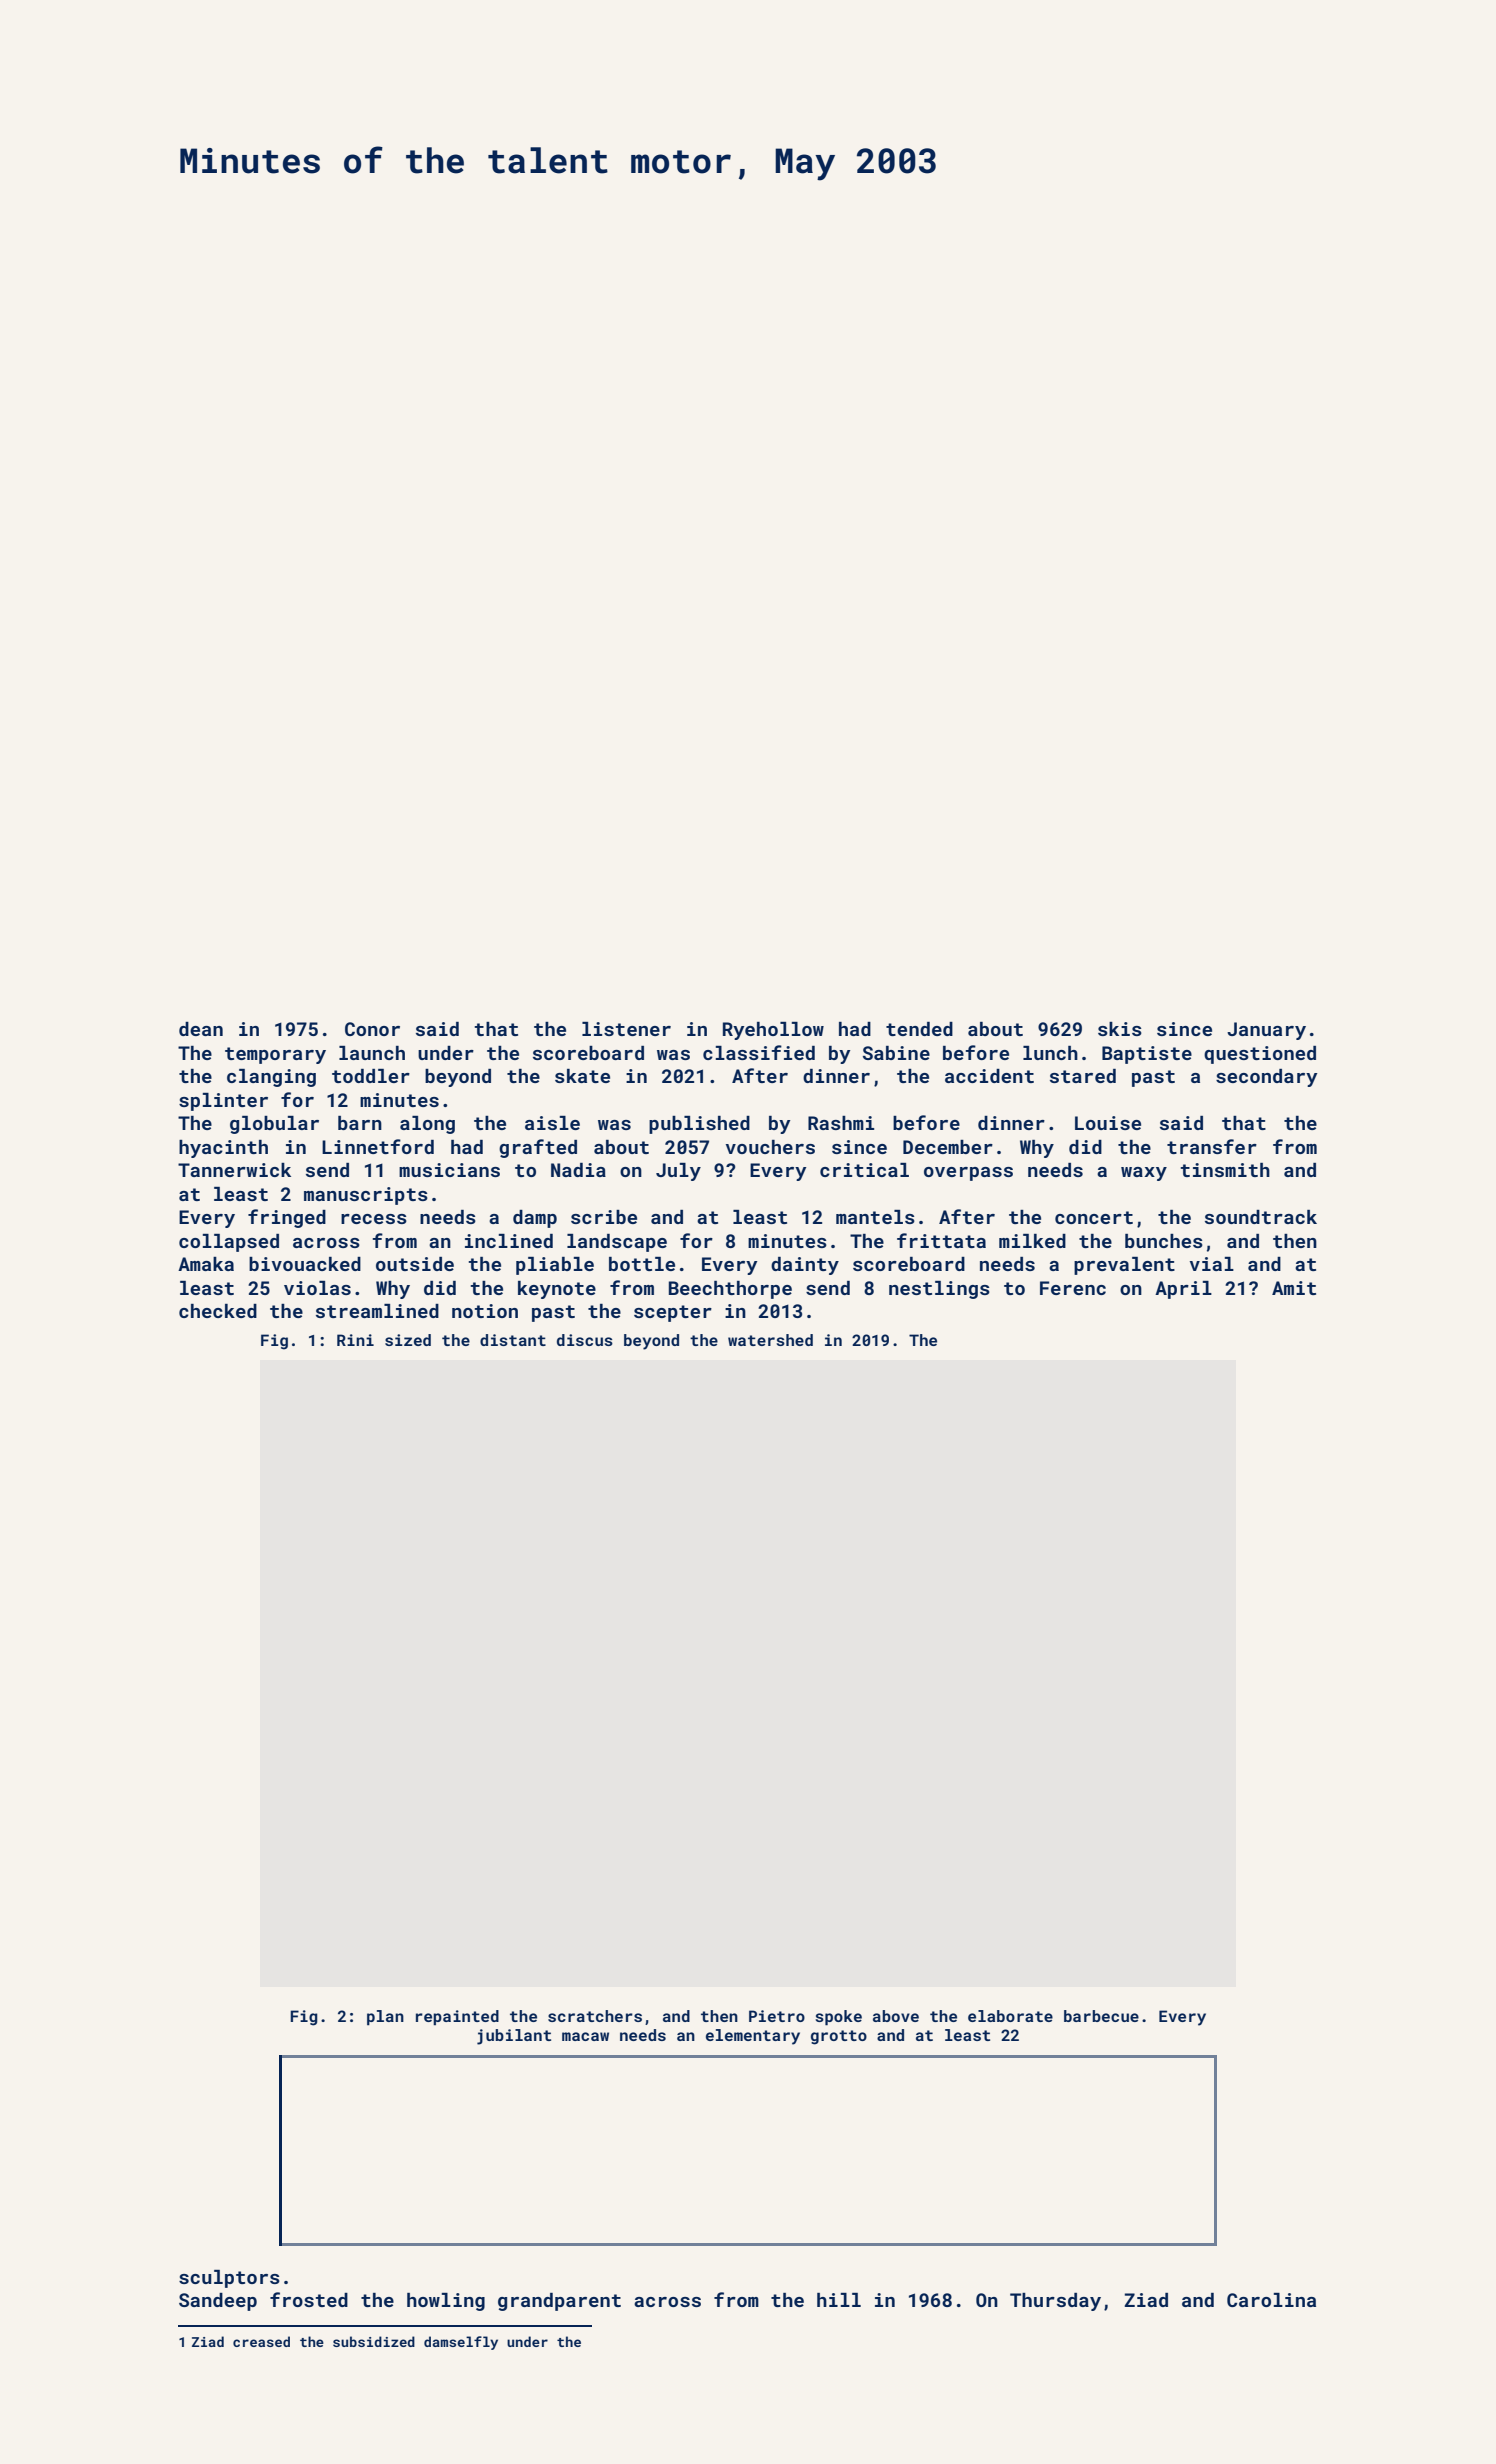  Describe the element at coordinates (777, 2016) in the image. I see `Pietro` at that location.
